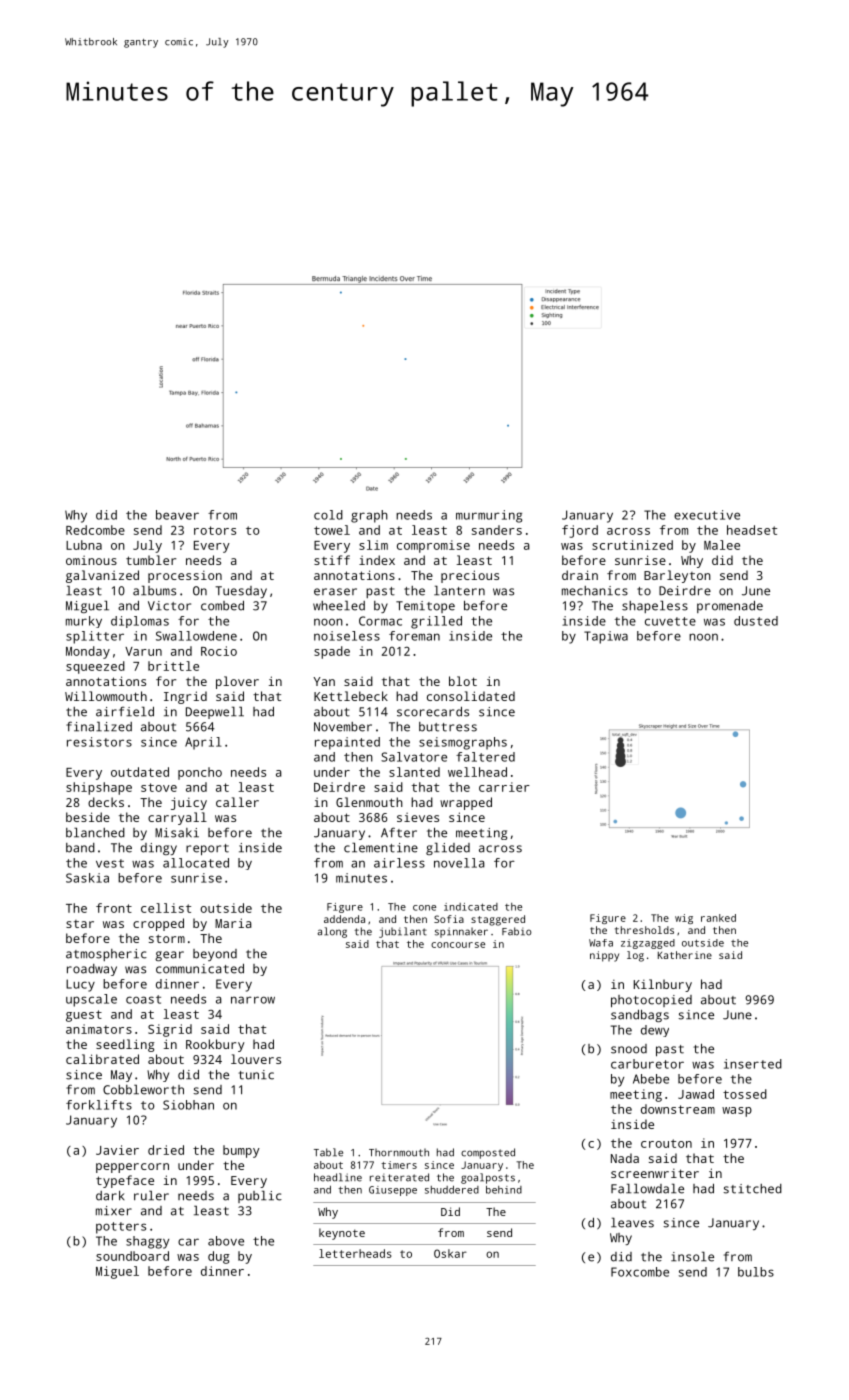 The width and height of the screenshot is (849, 1400). What do you see at coordinates (328, 515) in the screenshot?
I see `cold` at bounding box center [328, 515].
